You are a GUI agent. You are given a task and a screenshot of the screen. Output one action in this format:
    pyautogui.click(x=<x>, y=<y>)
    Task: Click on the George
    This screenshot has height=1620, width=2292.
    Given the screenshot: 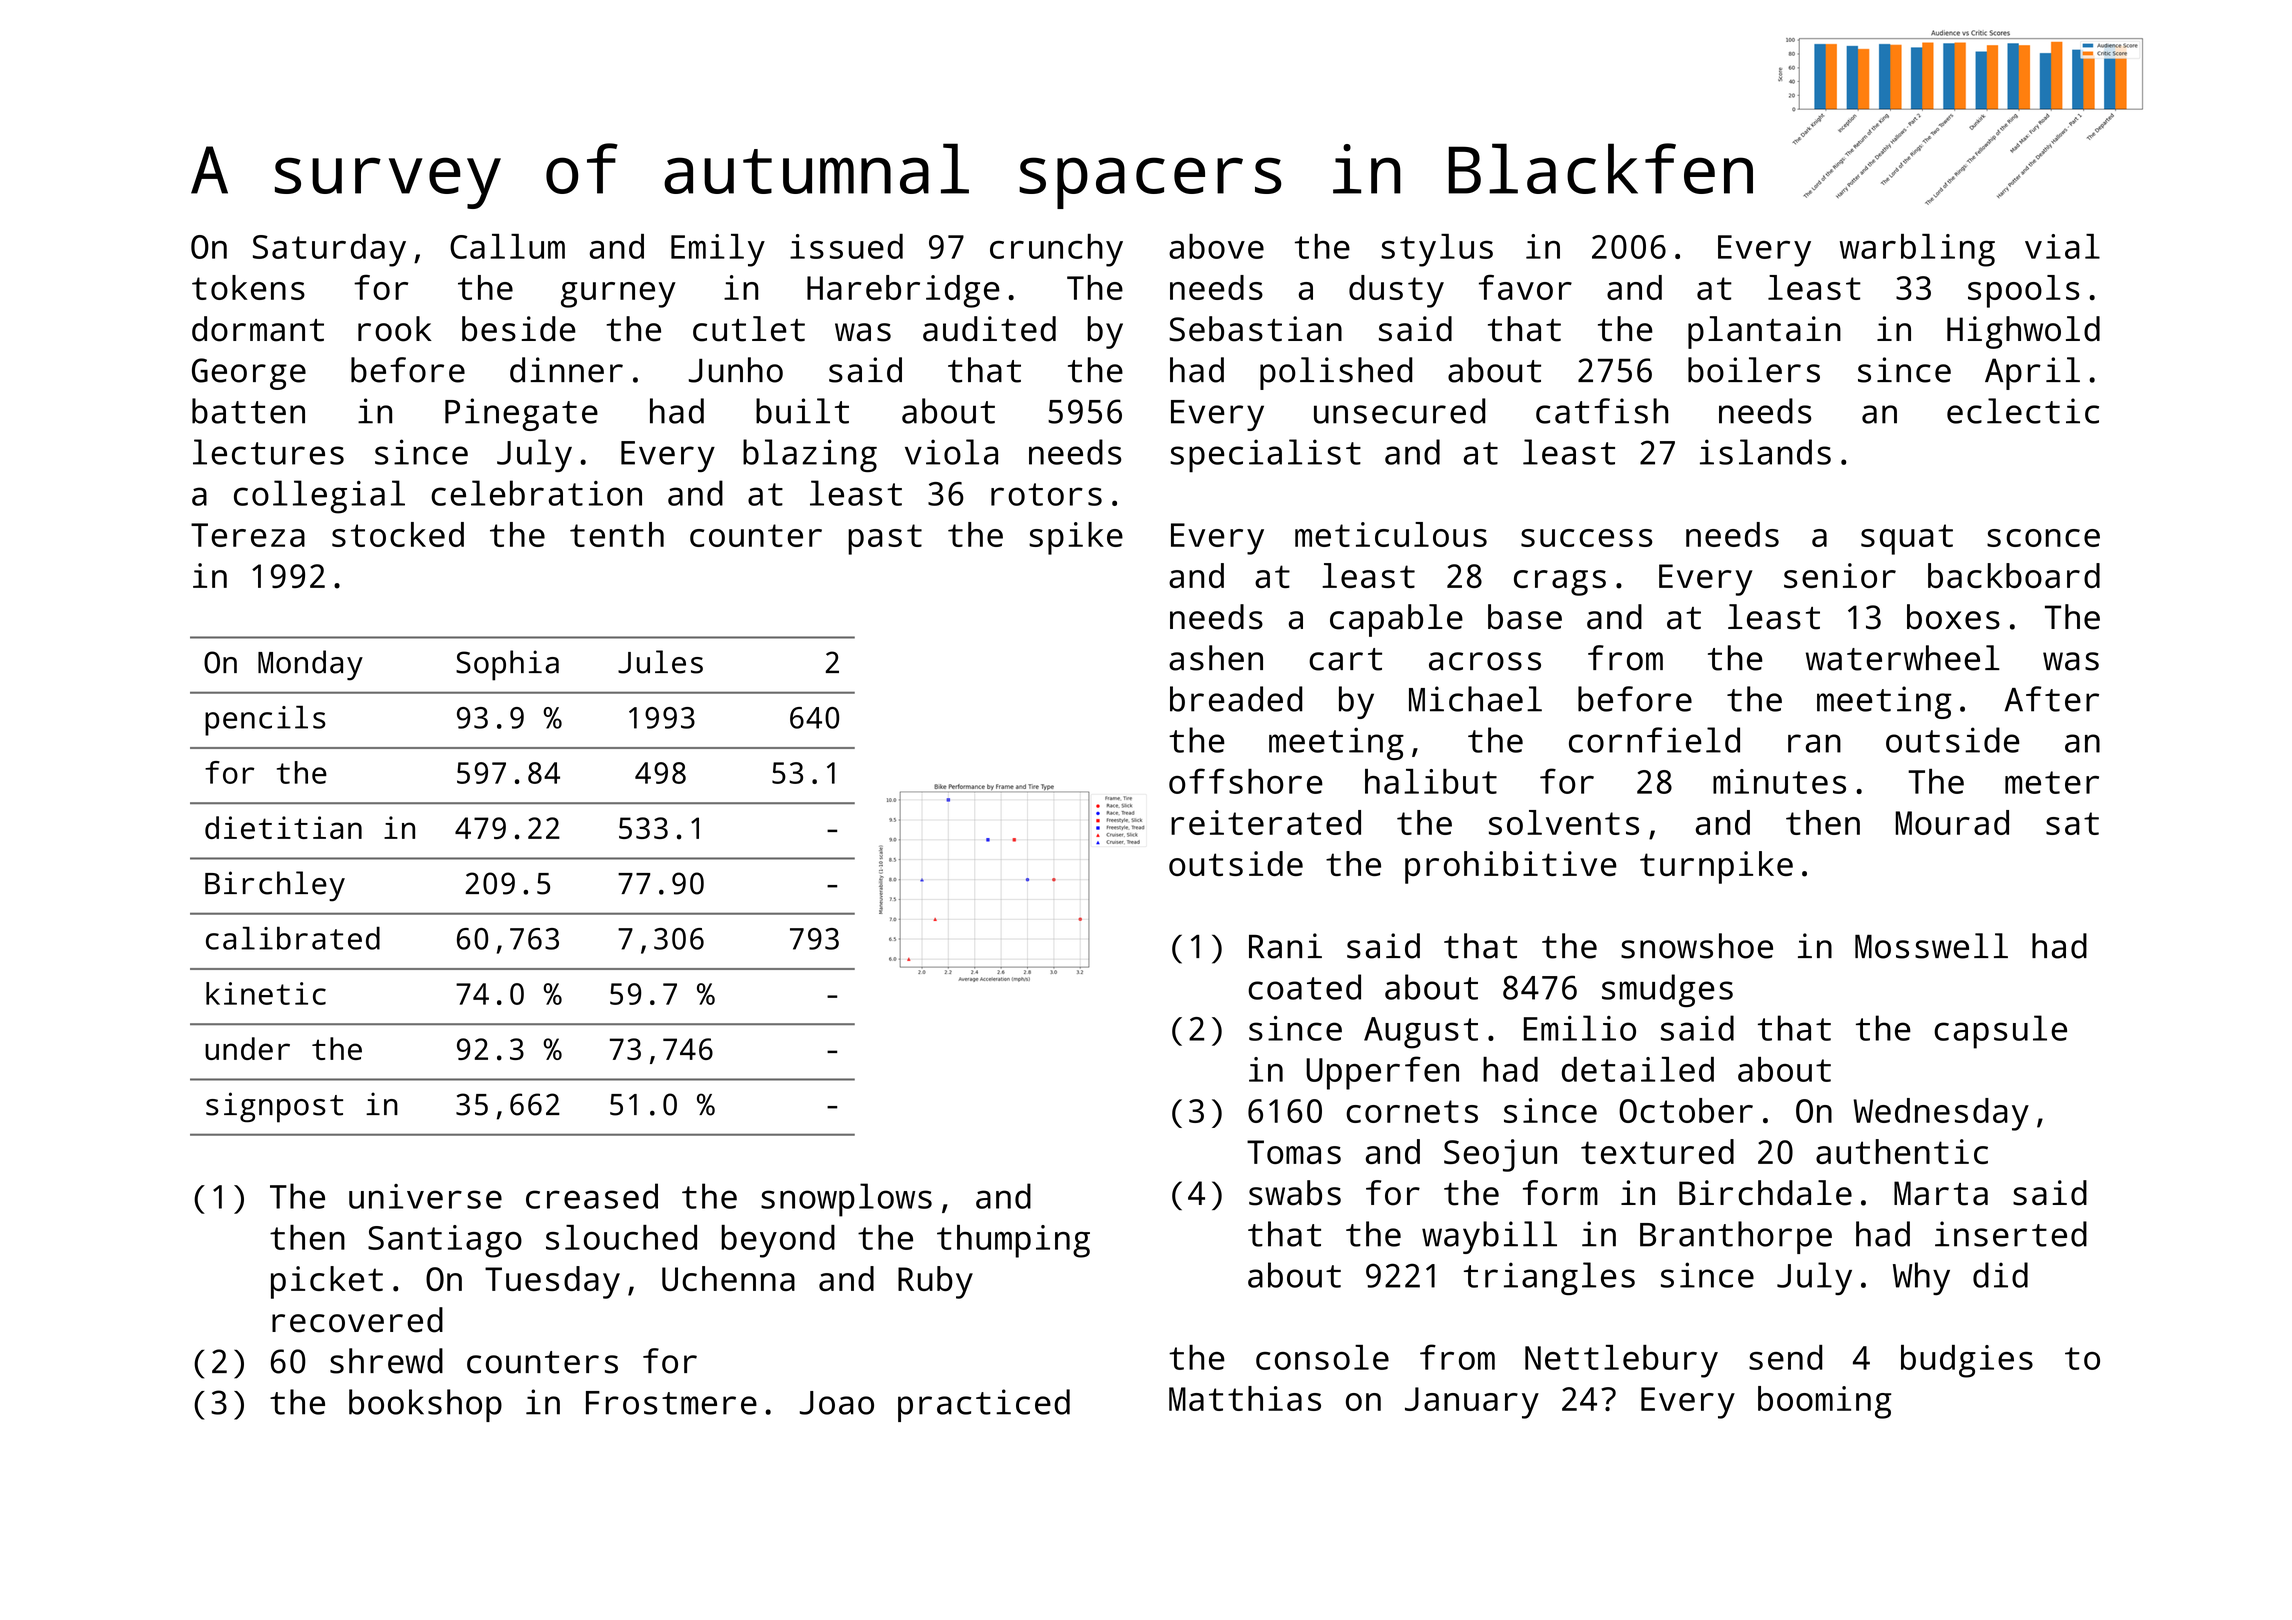 What is the action you would take?
    pyautogui.click(x=249, y=374)
